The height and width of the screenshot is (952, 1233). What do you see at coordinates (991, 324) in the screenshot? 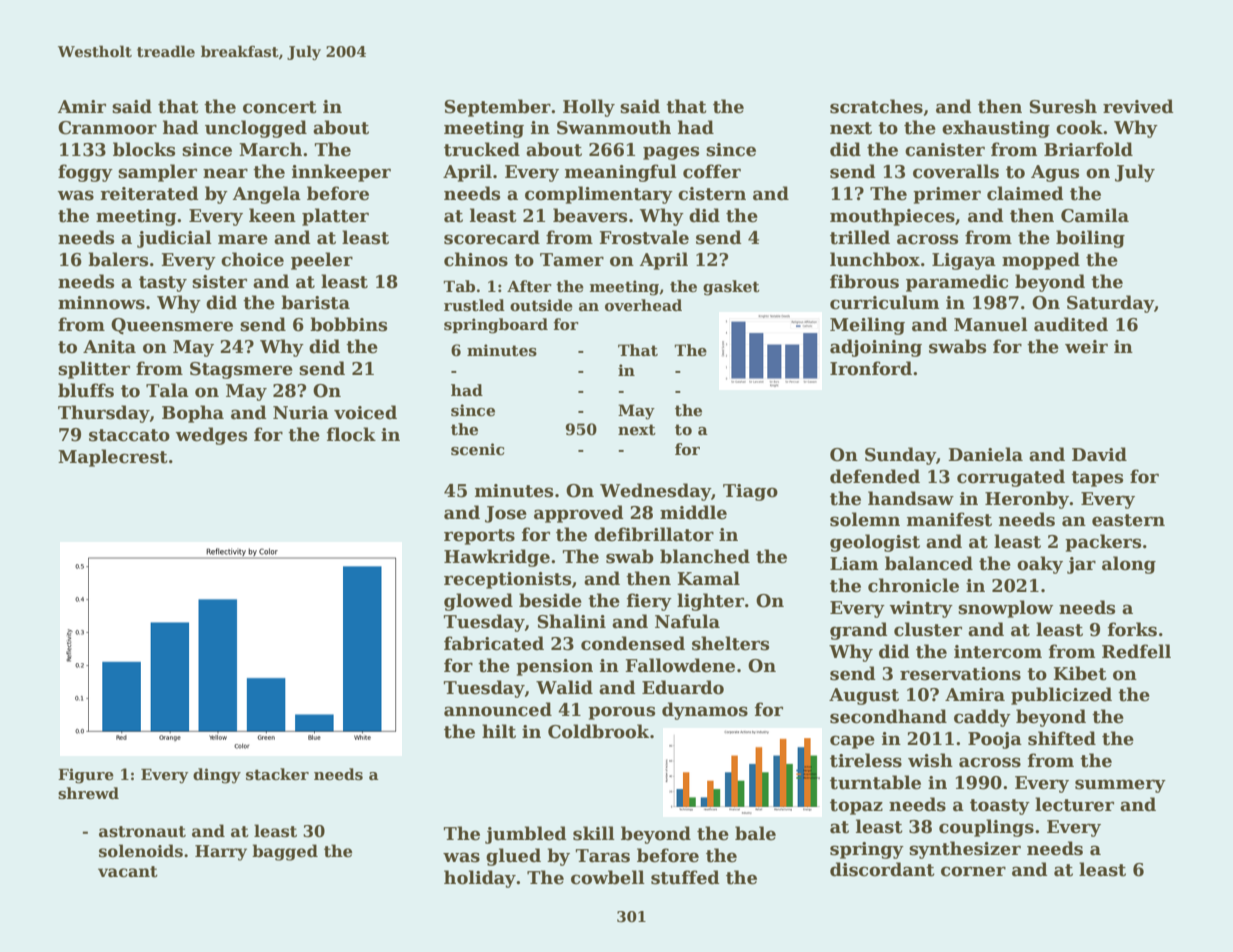
I see `Manuel` at bounding box center [991, 324].
